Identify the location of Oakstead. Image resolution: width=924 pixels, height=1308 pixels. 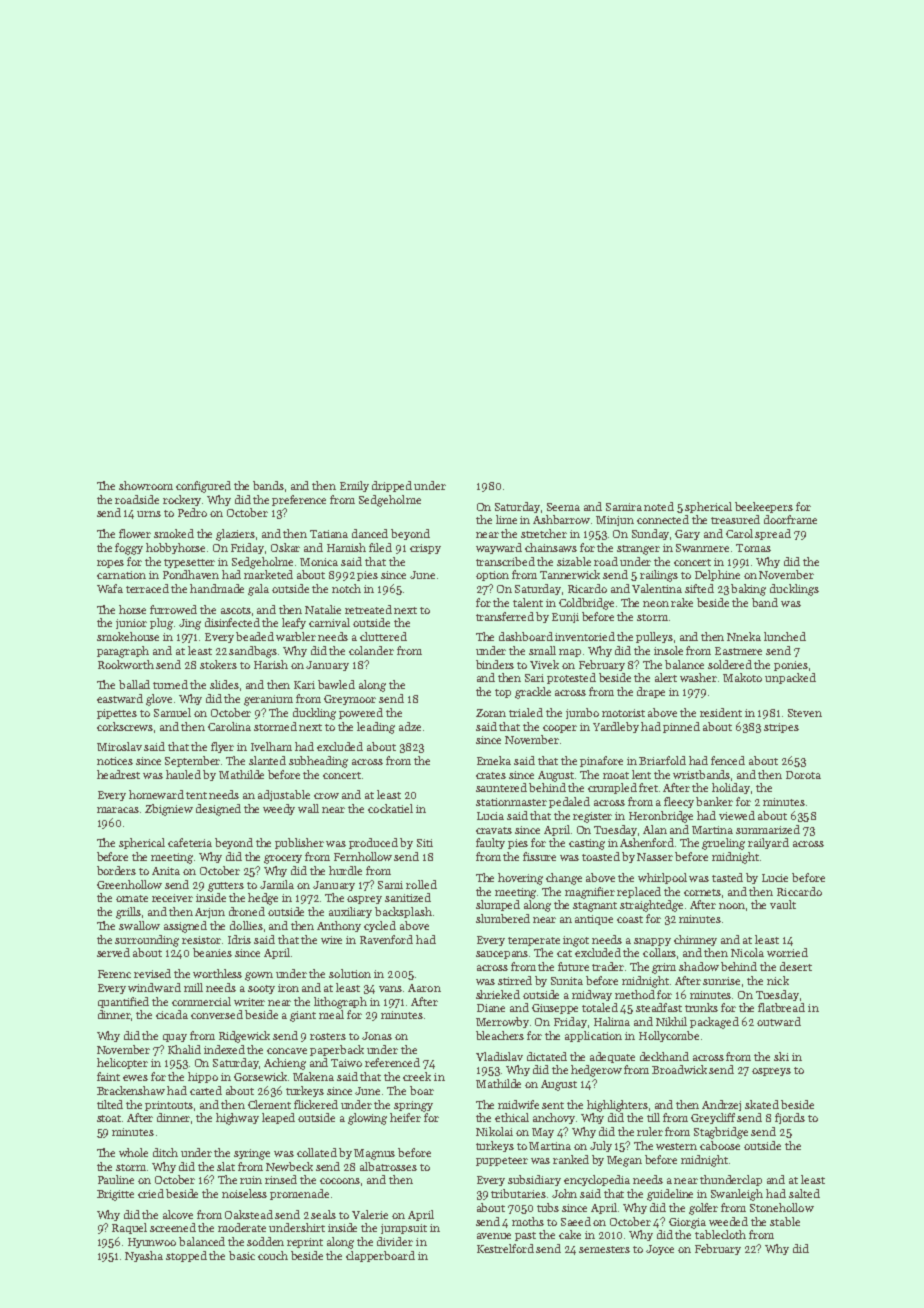
(249, 1214).
